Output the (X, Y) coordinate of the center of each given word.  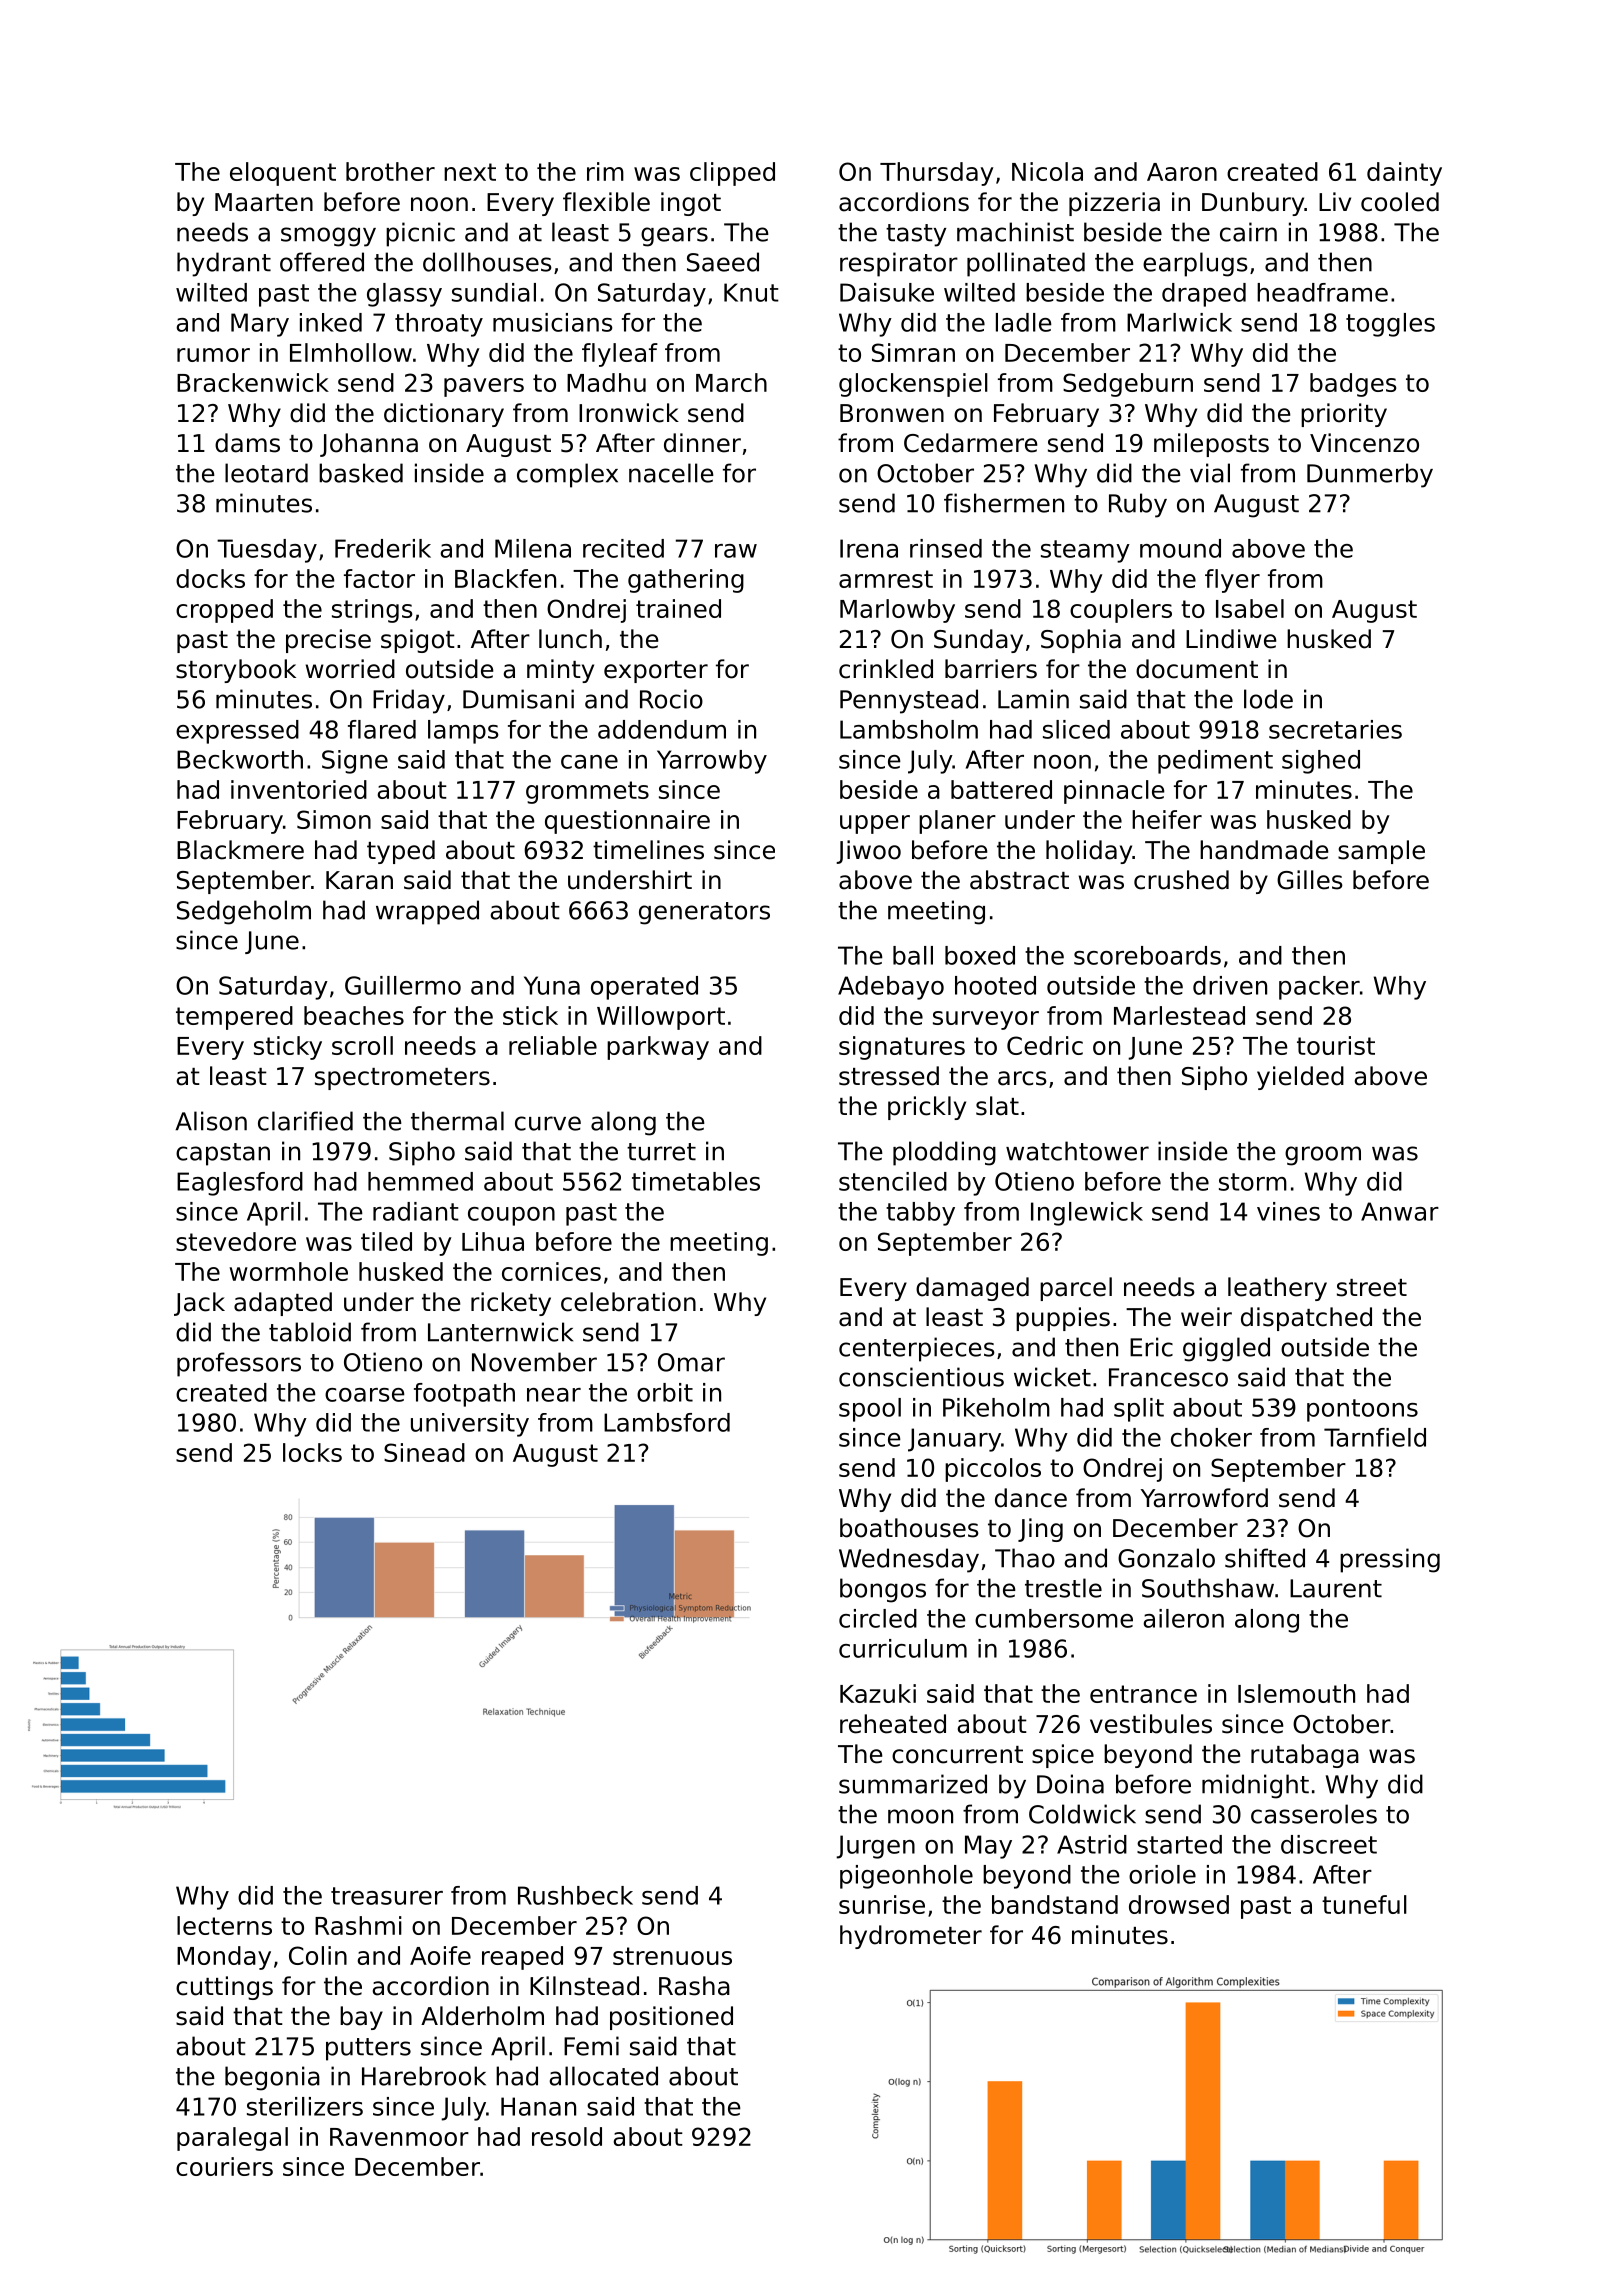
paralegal (232, 2139)
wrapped (427, 912)
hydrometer (911, 1937)
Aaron (1182, 172)
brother (390, 171)
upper (875, 824)
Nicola (1047, 171)
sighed (1321, 762)
